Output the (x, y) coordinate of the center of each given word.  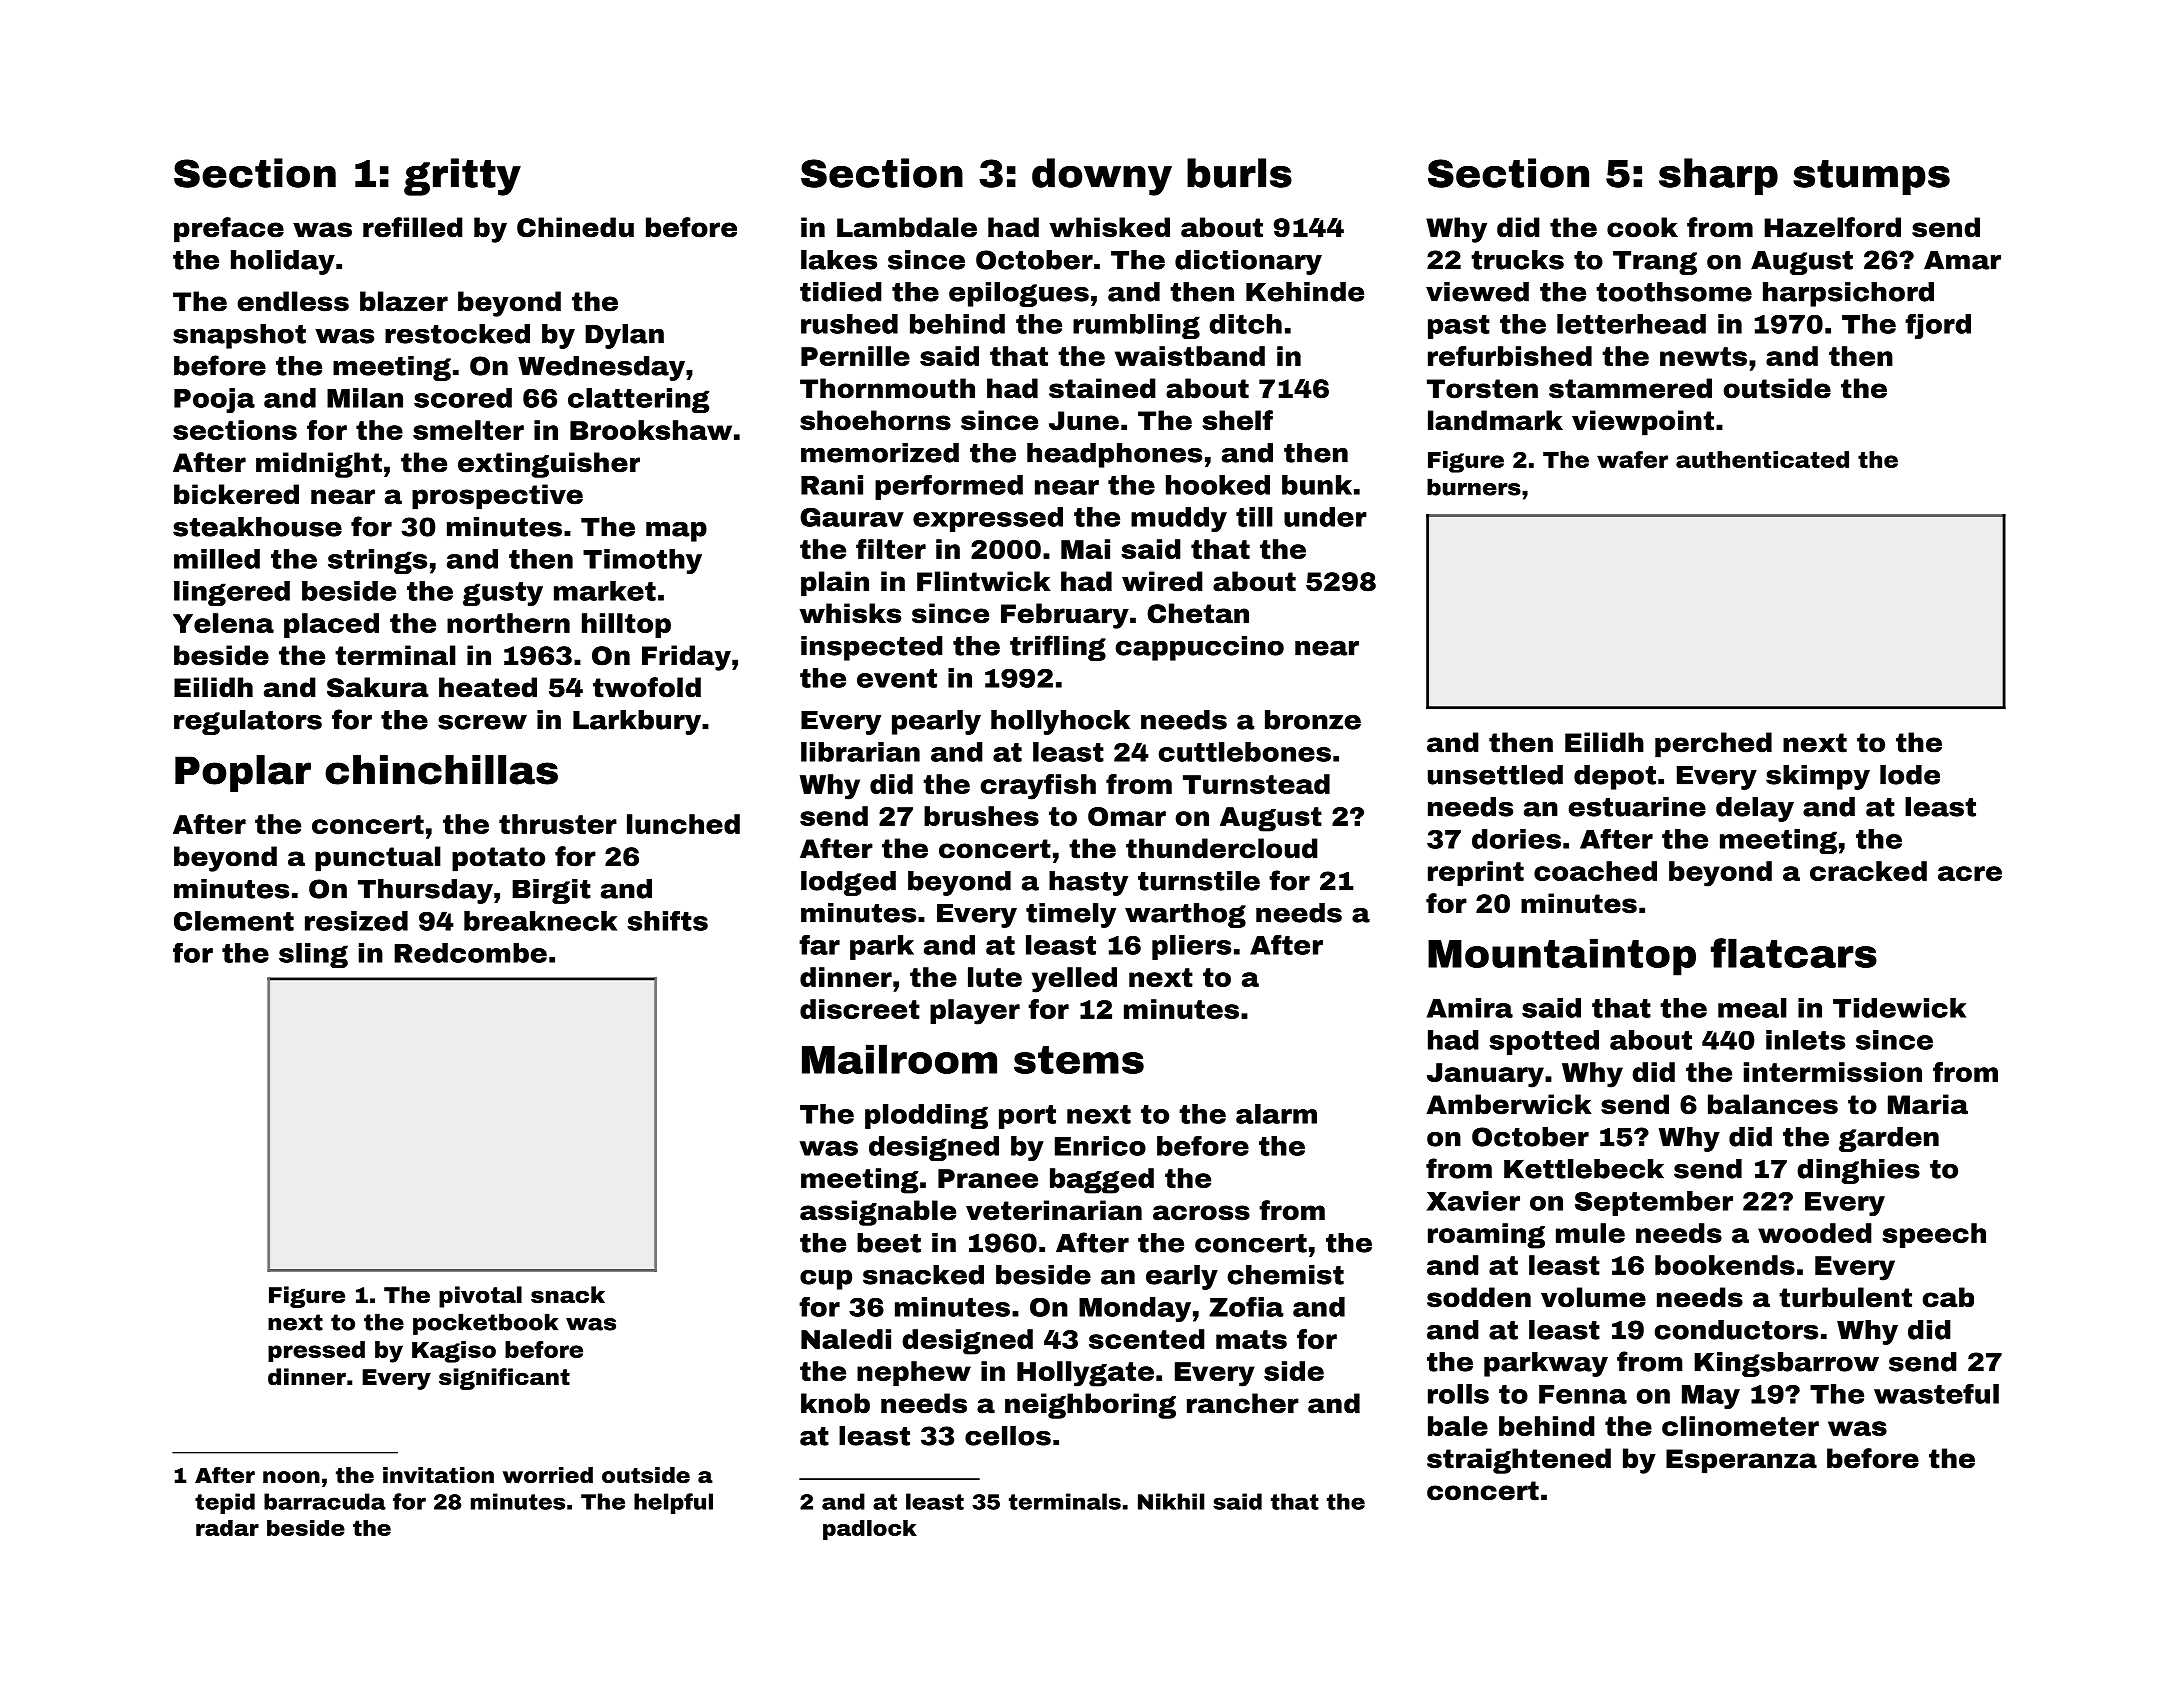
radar (227, 1528)
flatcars (1794, 953)
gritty (462, 177)
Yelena (223, 623)
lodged (848, 883)
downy (1102, 177)
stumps (1871, 177)
